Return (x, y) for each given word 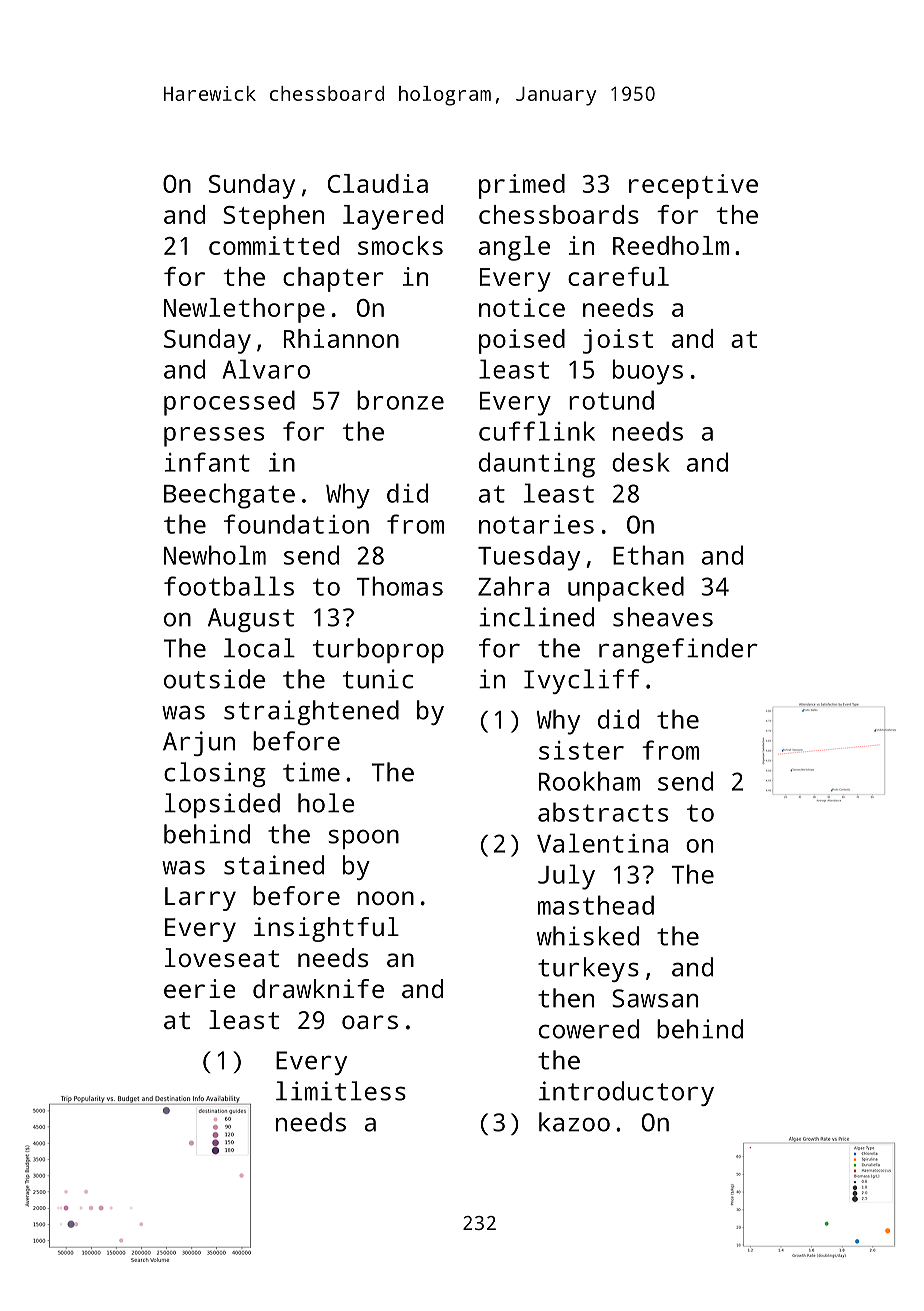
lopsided (222, 805)
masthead (596, 905)
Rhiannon (341, 338)
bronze (400, 400)
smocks (400, 245)
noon (385, 898)
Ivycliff (582, 681)
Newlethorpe (244, 310)
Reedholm (671, 245)
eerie (200, 988)
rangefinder (678, 650)
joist (618, 341)
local (259, 648)
